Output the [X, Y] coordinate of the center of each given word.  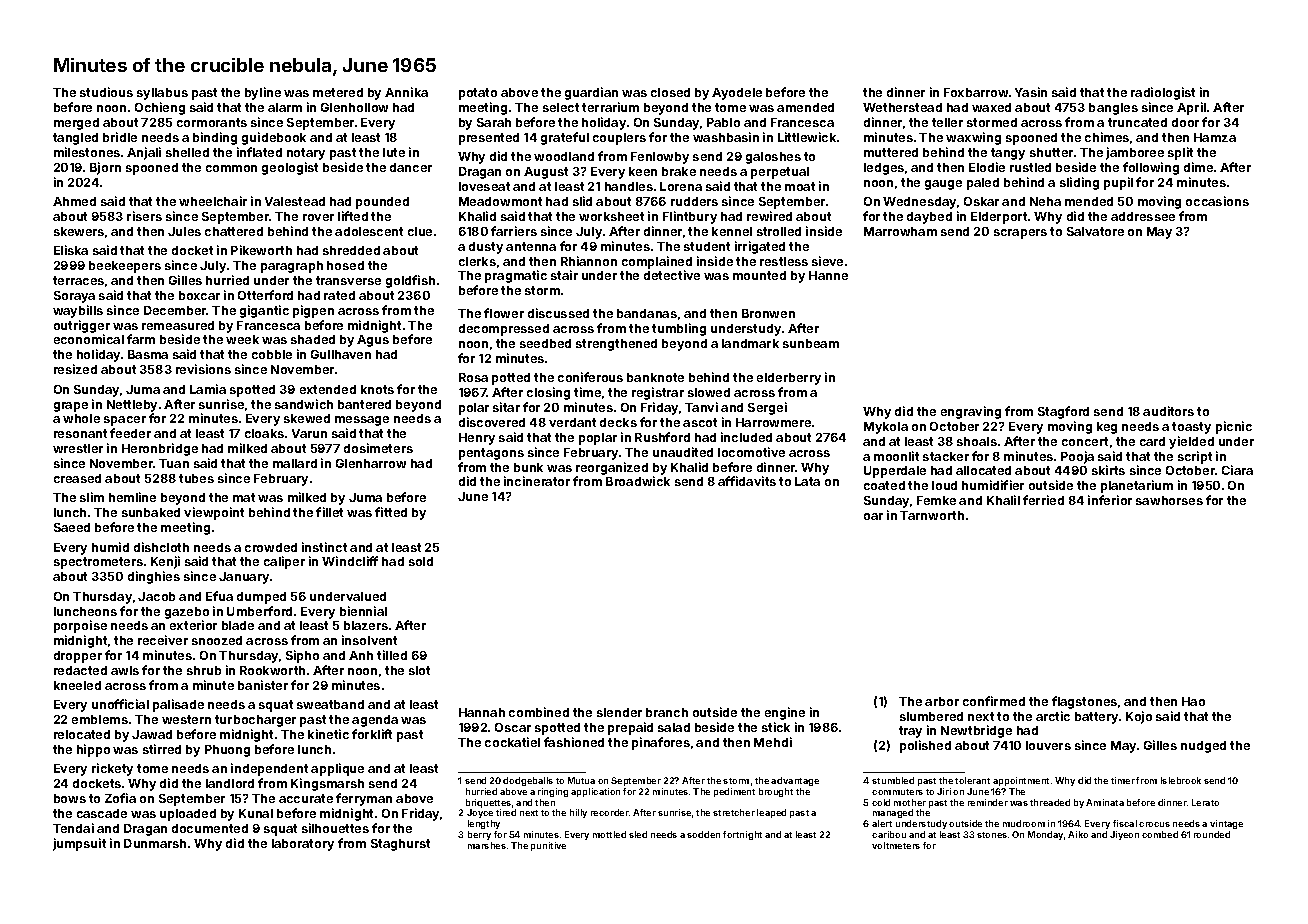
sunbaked [151, 512]
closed [670, 92]
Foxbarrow [976, 92]
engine [785, 713]
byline [263, 93]
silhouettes [335, 828]
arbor [942, 701]
